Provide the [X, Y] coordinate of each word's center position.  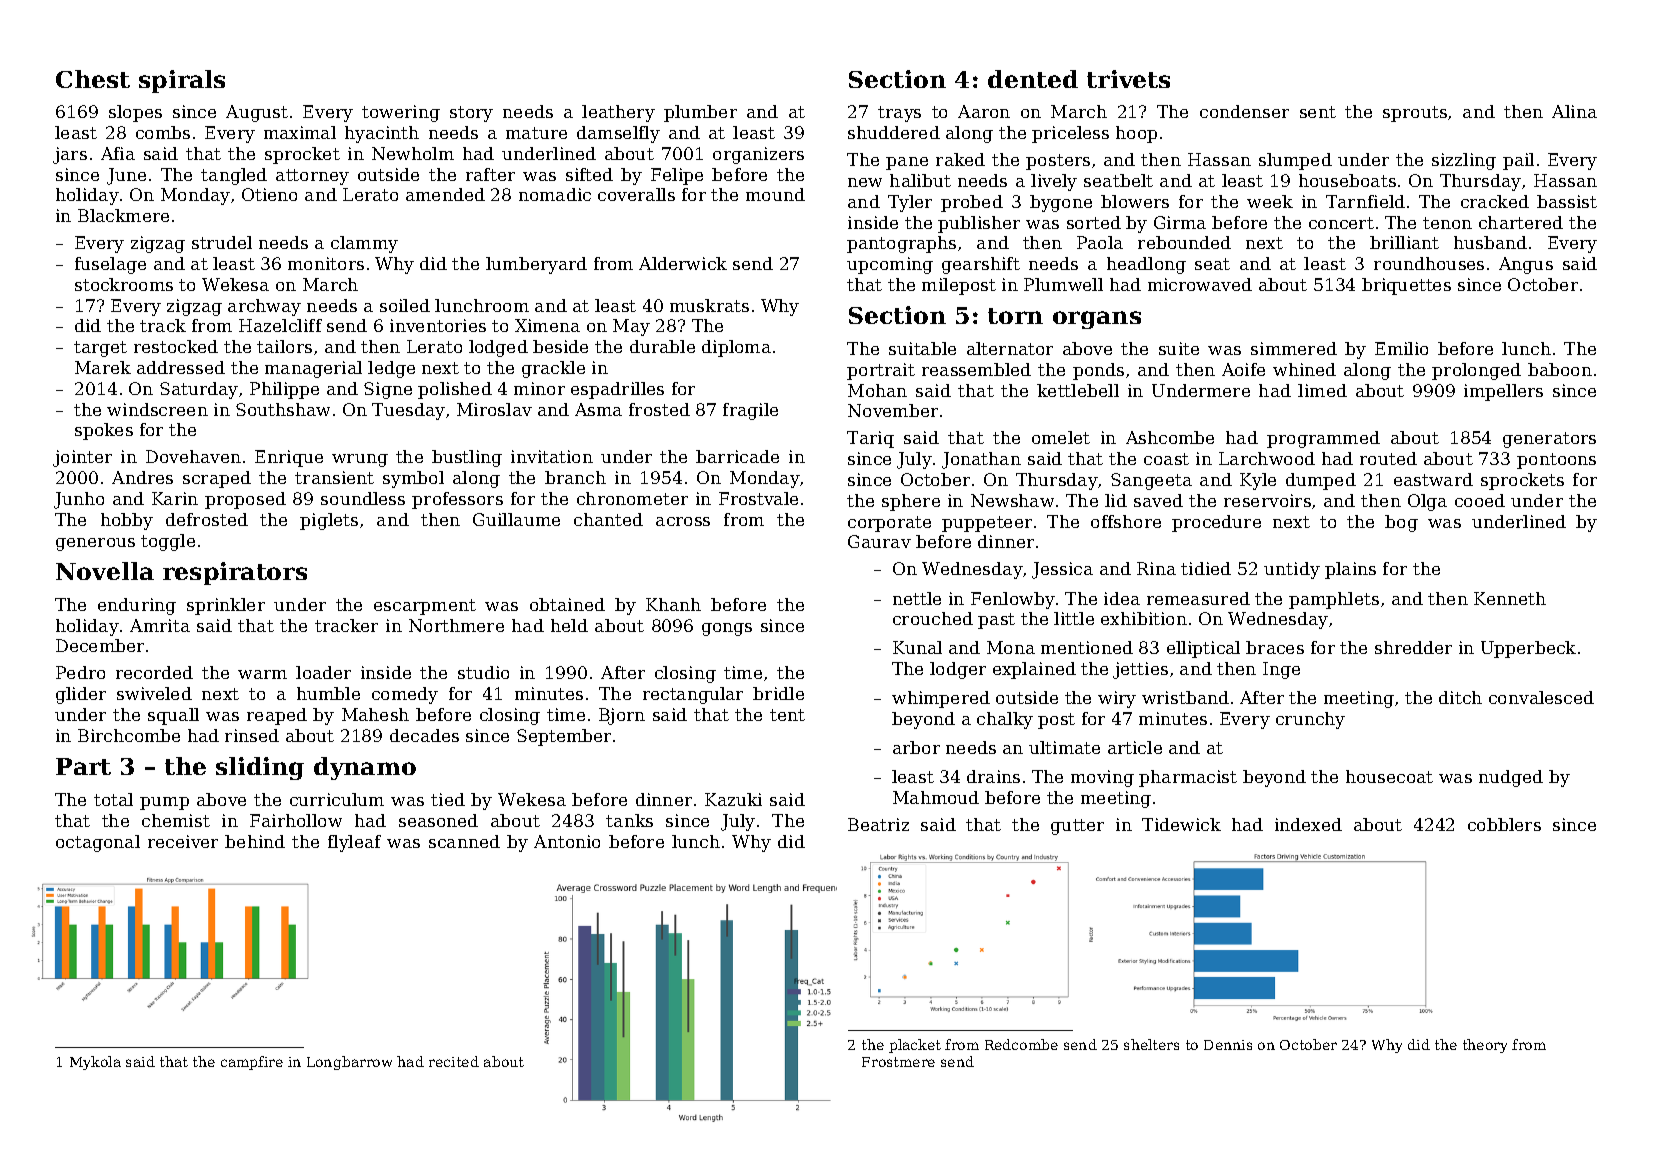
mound [775, 194]
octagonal [98, 843]
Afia [118, 153]
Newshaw [1012, 500]
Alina [1574, 111]
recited [454, 1061]
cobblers [1504, 824]
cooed [1480, 500]
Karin [175, 498]
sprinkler [226, 606]
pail [1518, 161]
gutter [1077, 827]
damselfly [618, 134]
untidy [1292, 570]
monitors [326, 263]
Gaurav [879, 541]
